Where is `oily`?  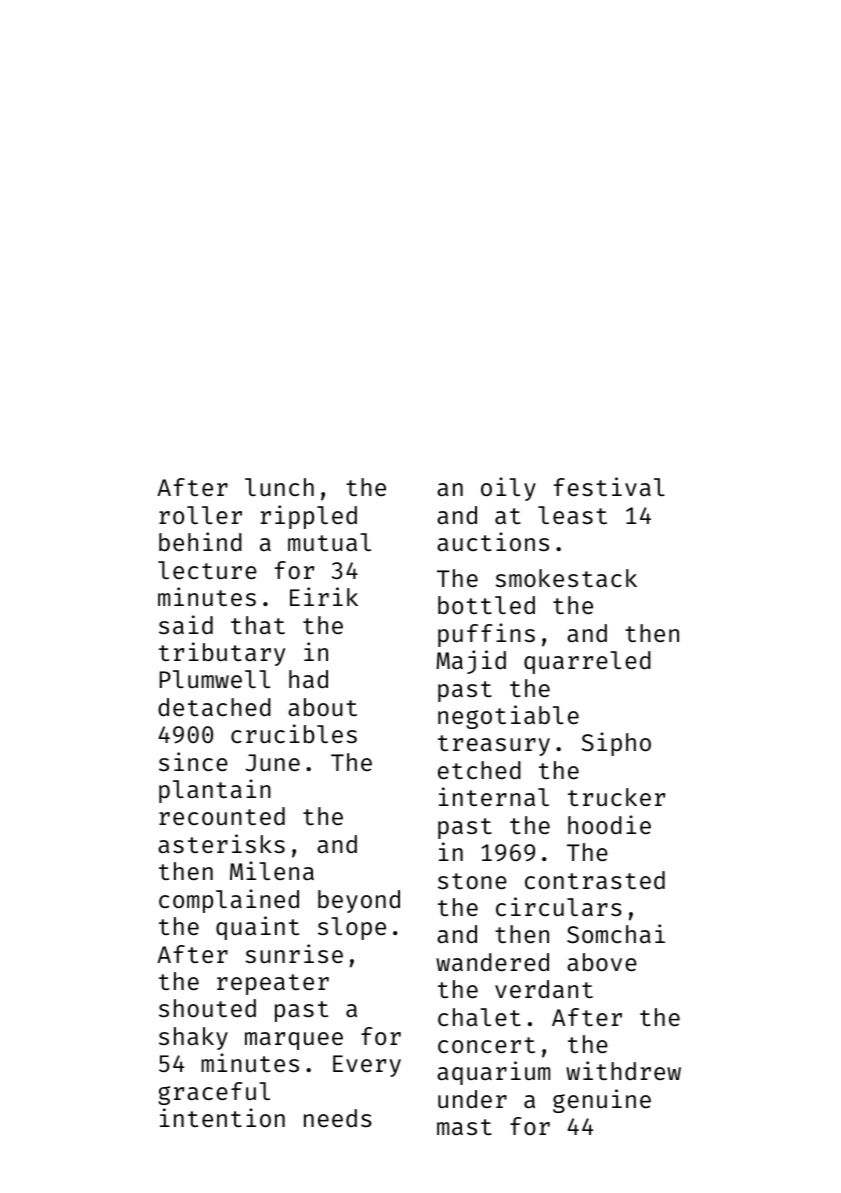 oily is located at coordinates (508, 489).
